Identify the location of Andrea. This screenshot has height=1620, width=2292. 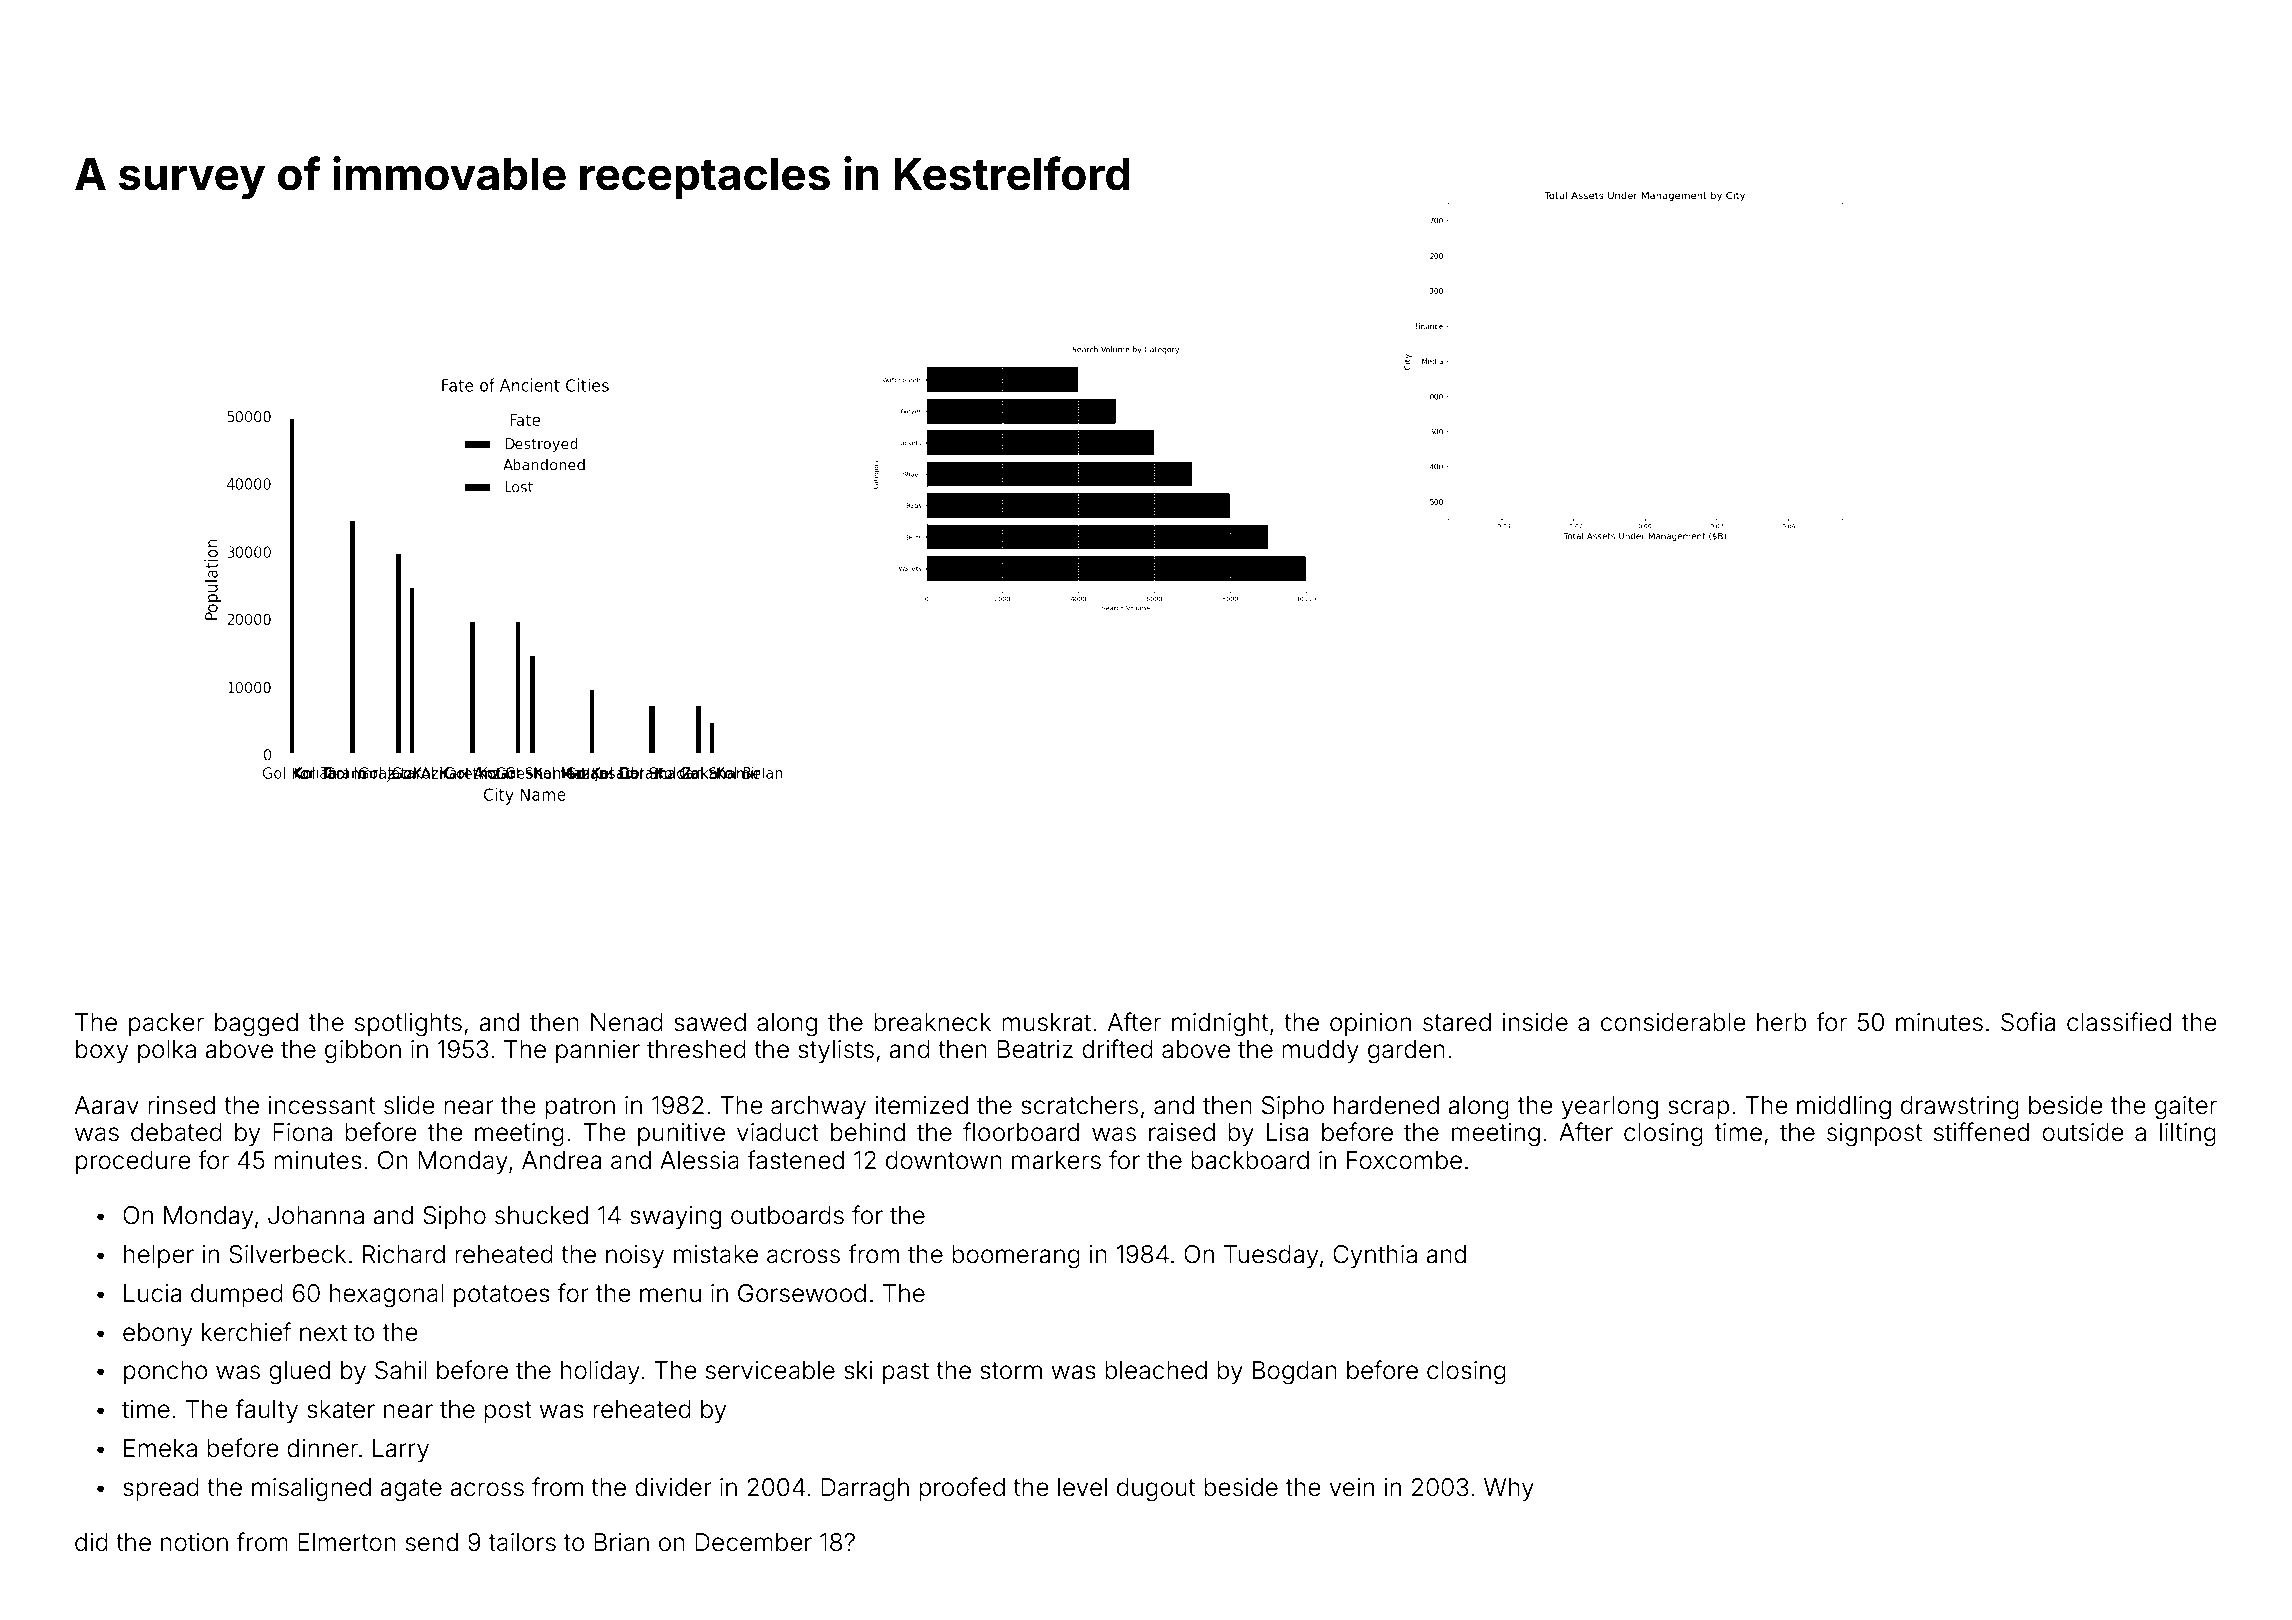
(561, 1160).
